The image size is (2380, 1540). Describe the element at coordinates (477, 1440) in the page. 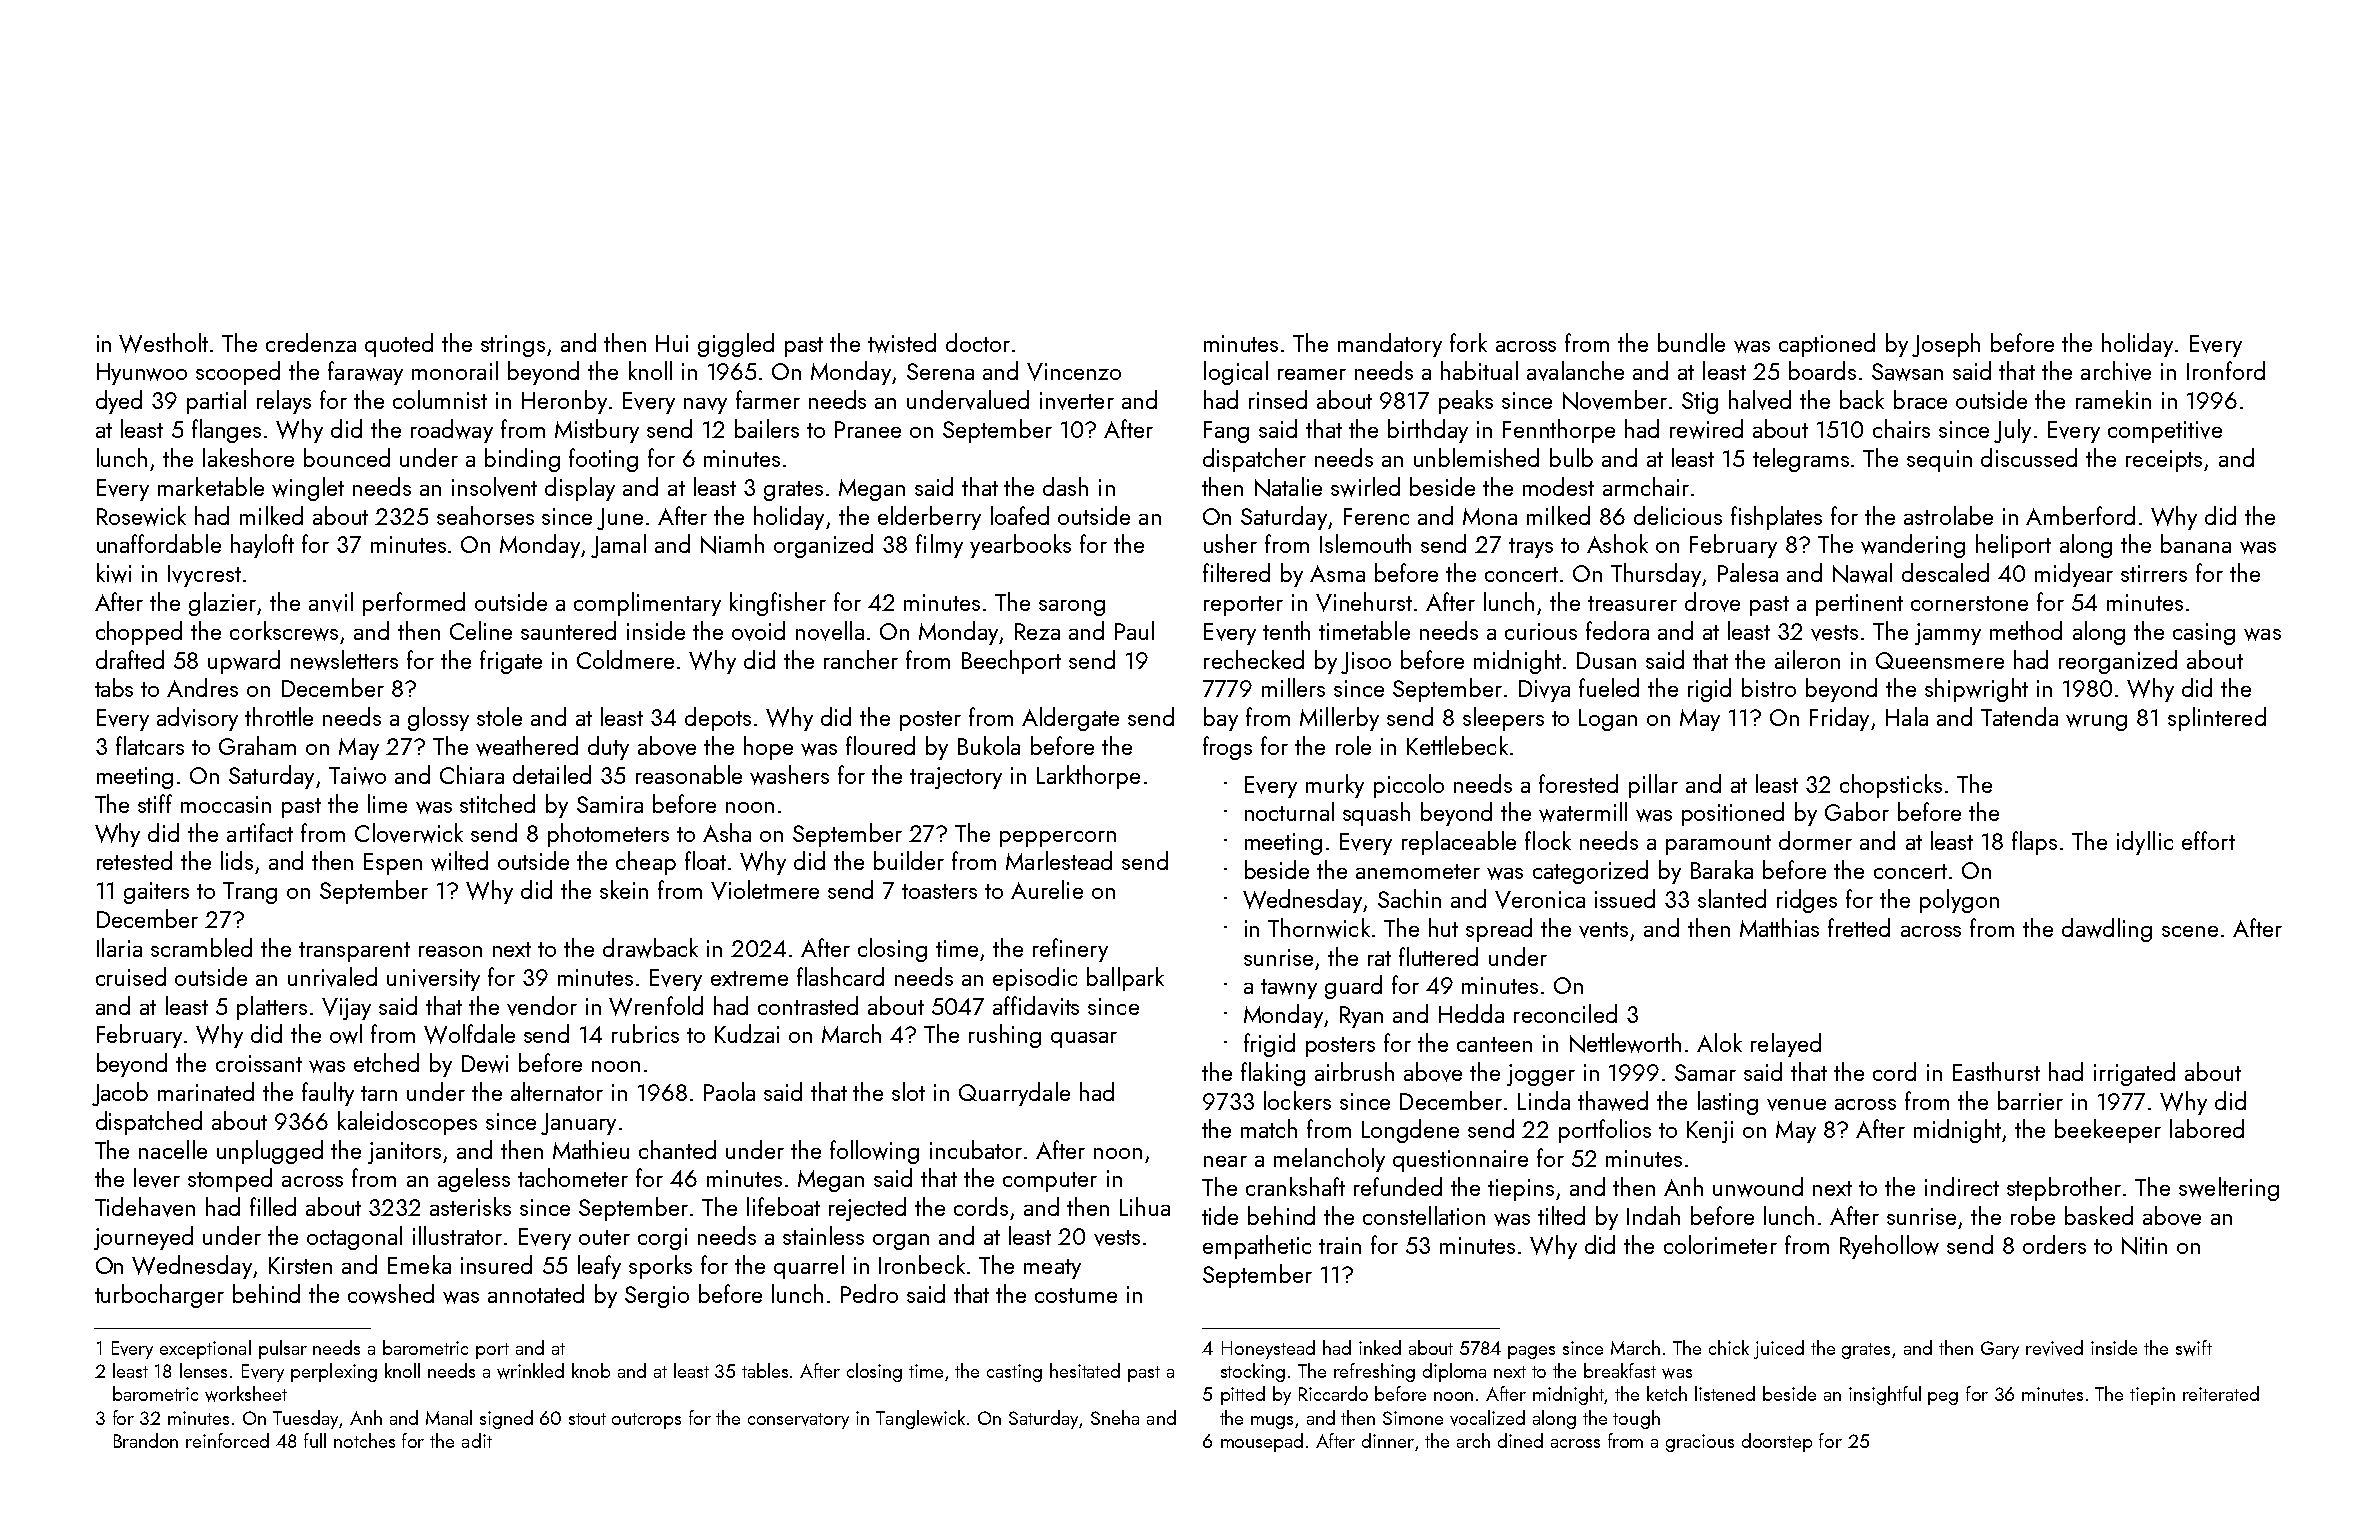

I see `adit` at that location.
